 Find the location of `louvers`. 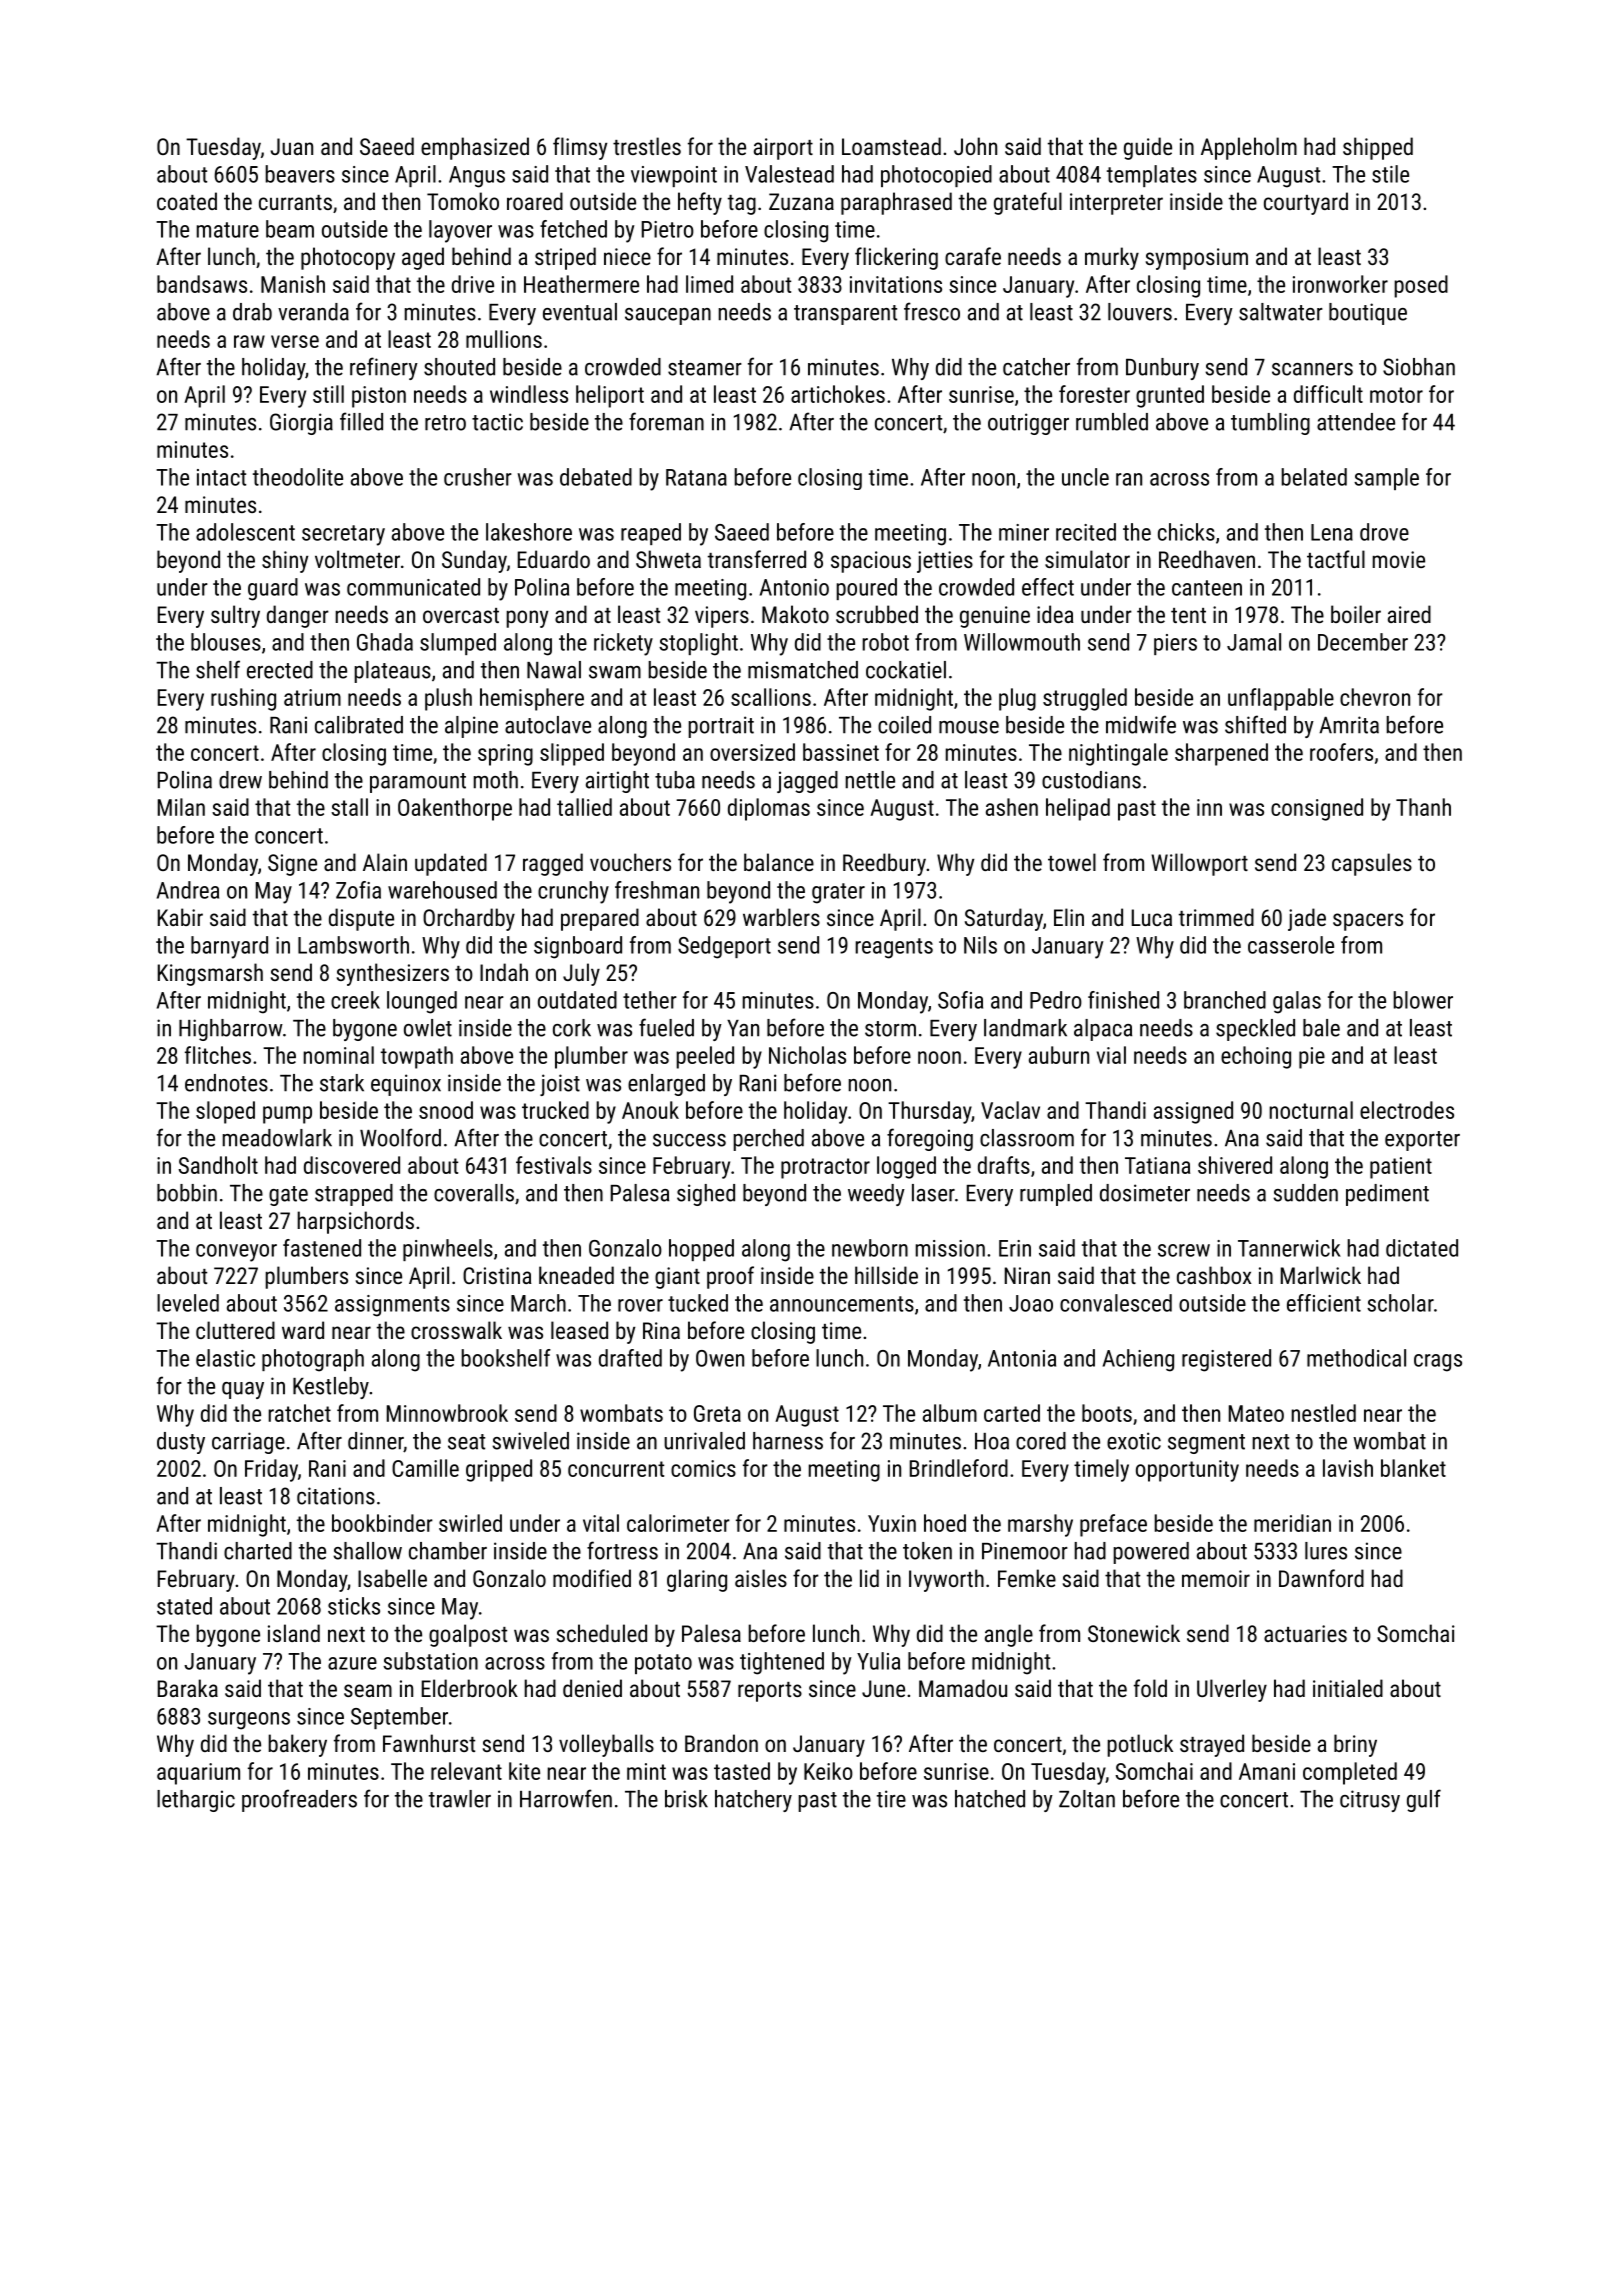

louvers is located at coordinates (1140, 312).
